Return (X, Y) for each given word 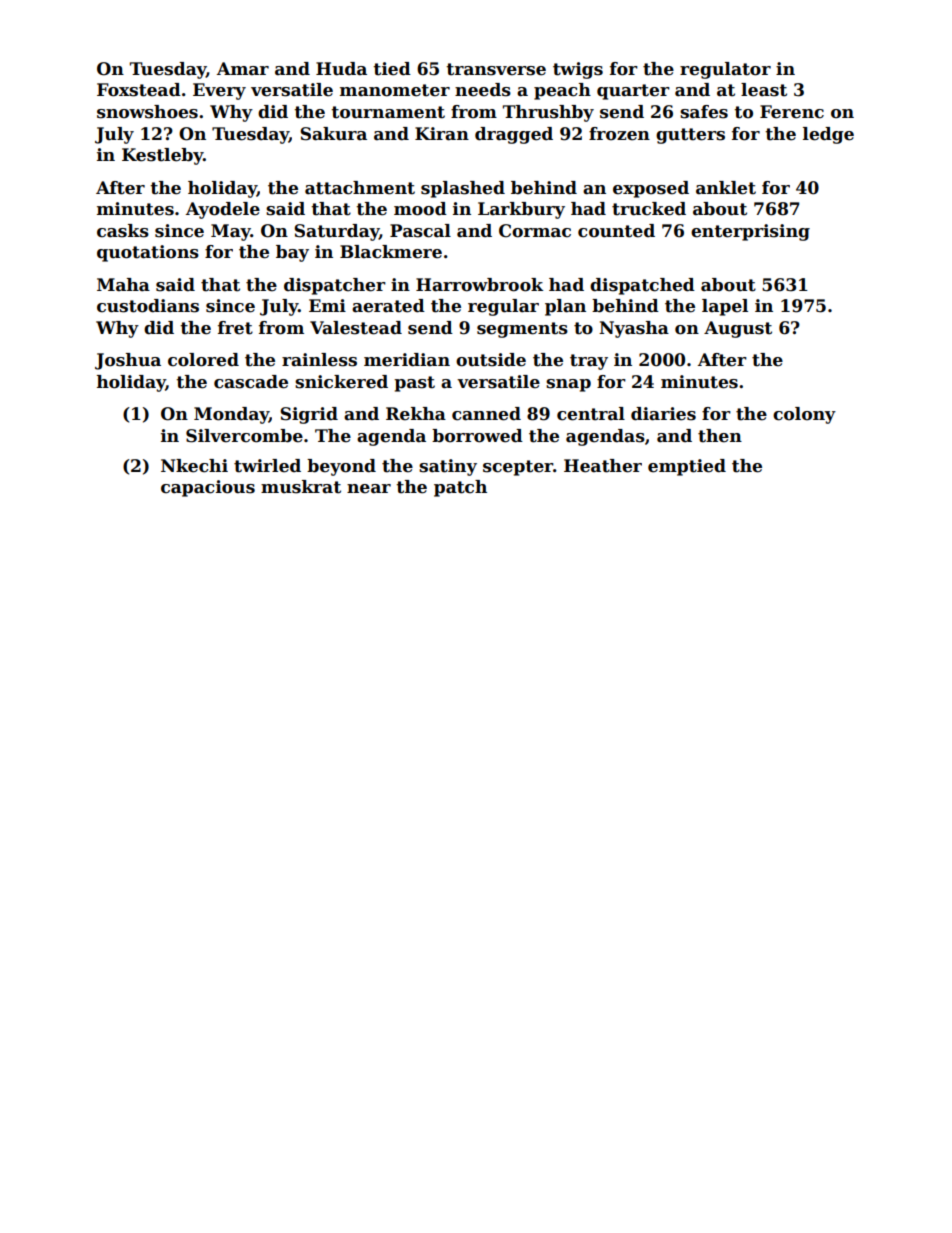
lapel (725, 307)
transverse (496, 69)
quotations (148, 253)
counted (616, 231)
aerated (388, 306)
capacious (208, 488)
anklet (726, 188)
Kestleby (162, 156)
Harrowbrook (479, 285)
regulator (725, 70)
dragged (514, 135)
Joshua (128, 361)
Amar (243, 69)
